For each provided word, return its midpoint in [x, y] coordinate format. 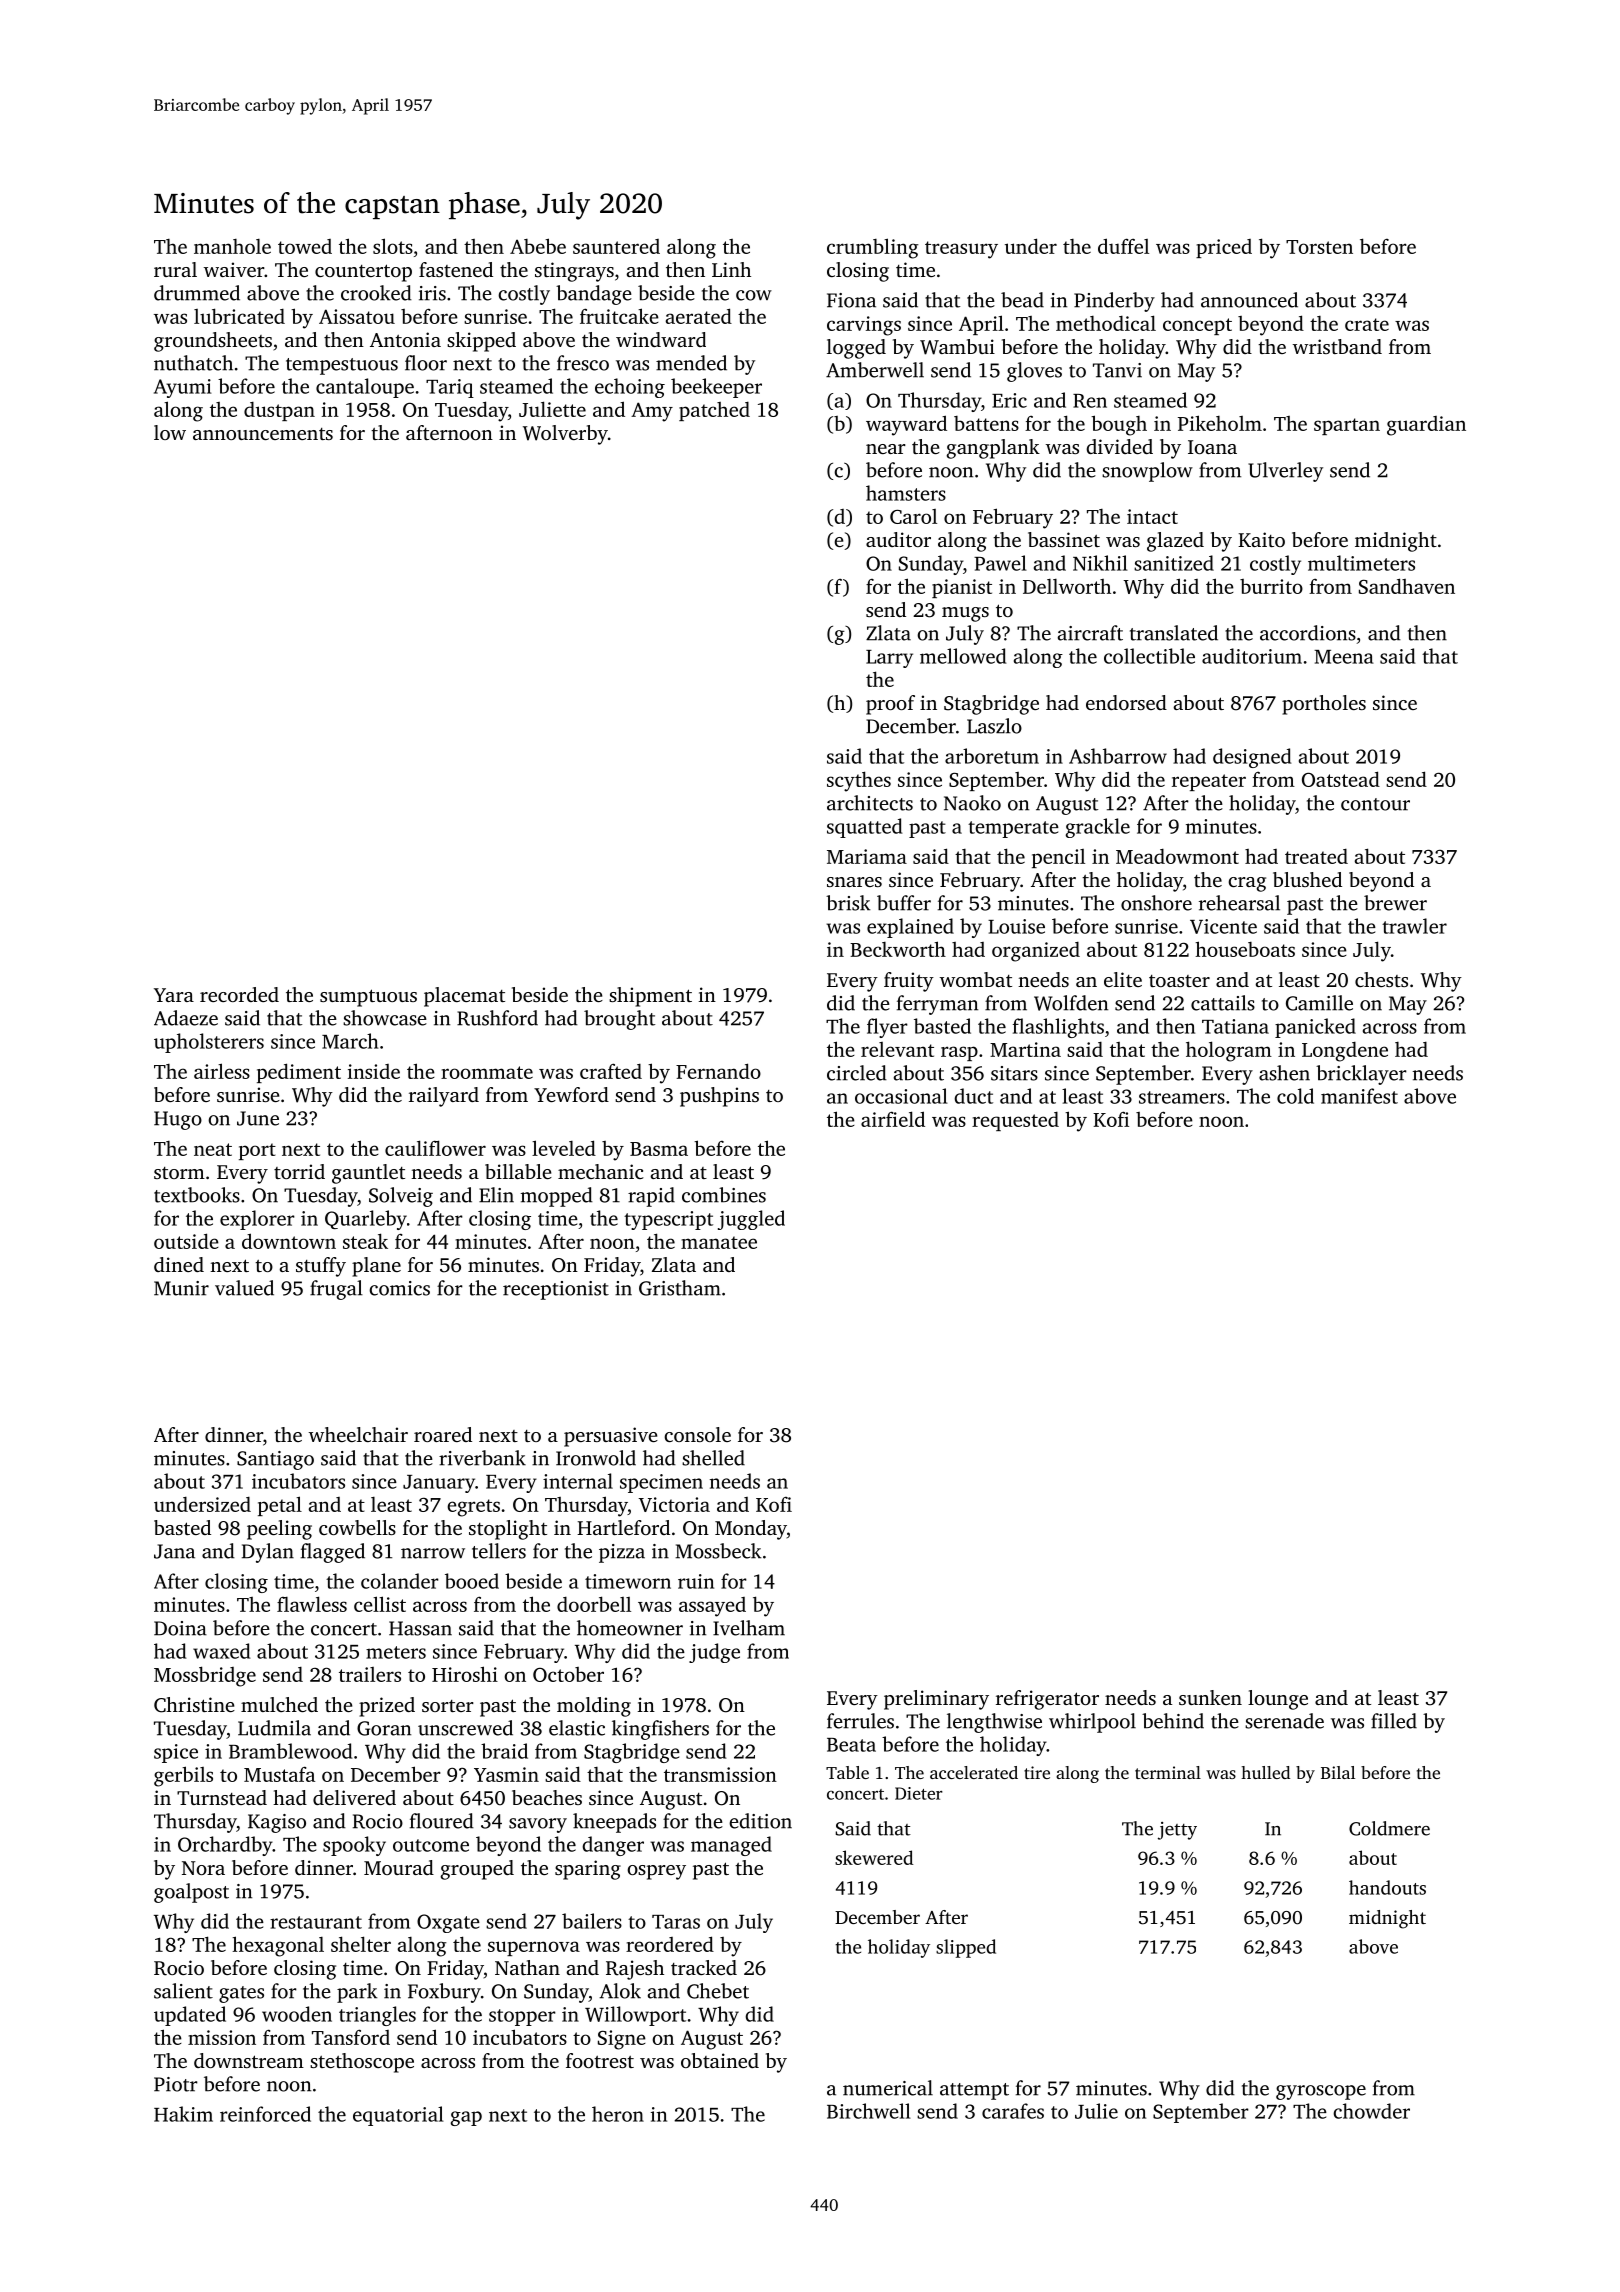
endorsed [1126, 702]
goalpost [191, 1893]
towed [305, 246]
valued [244, 1288]
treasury [961, 250]
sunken [1210, 1697]
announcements [263, 434]
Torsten [1319, 247]
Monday [751, 1530]
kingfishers [660, 1730]
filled [1394, 1721]
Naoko [972, 803]
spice [176, 1753]
